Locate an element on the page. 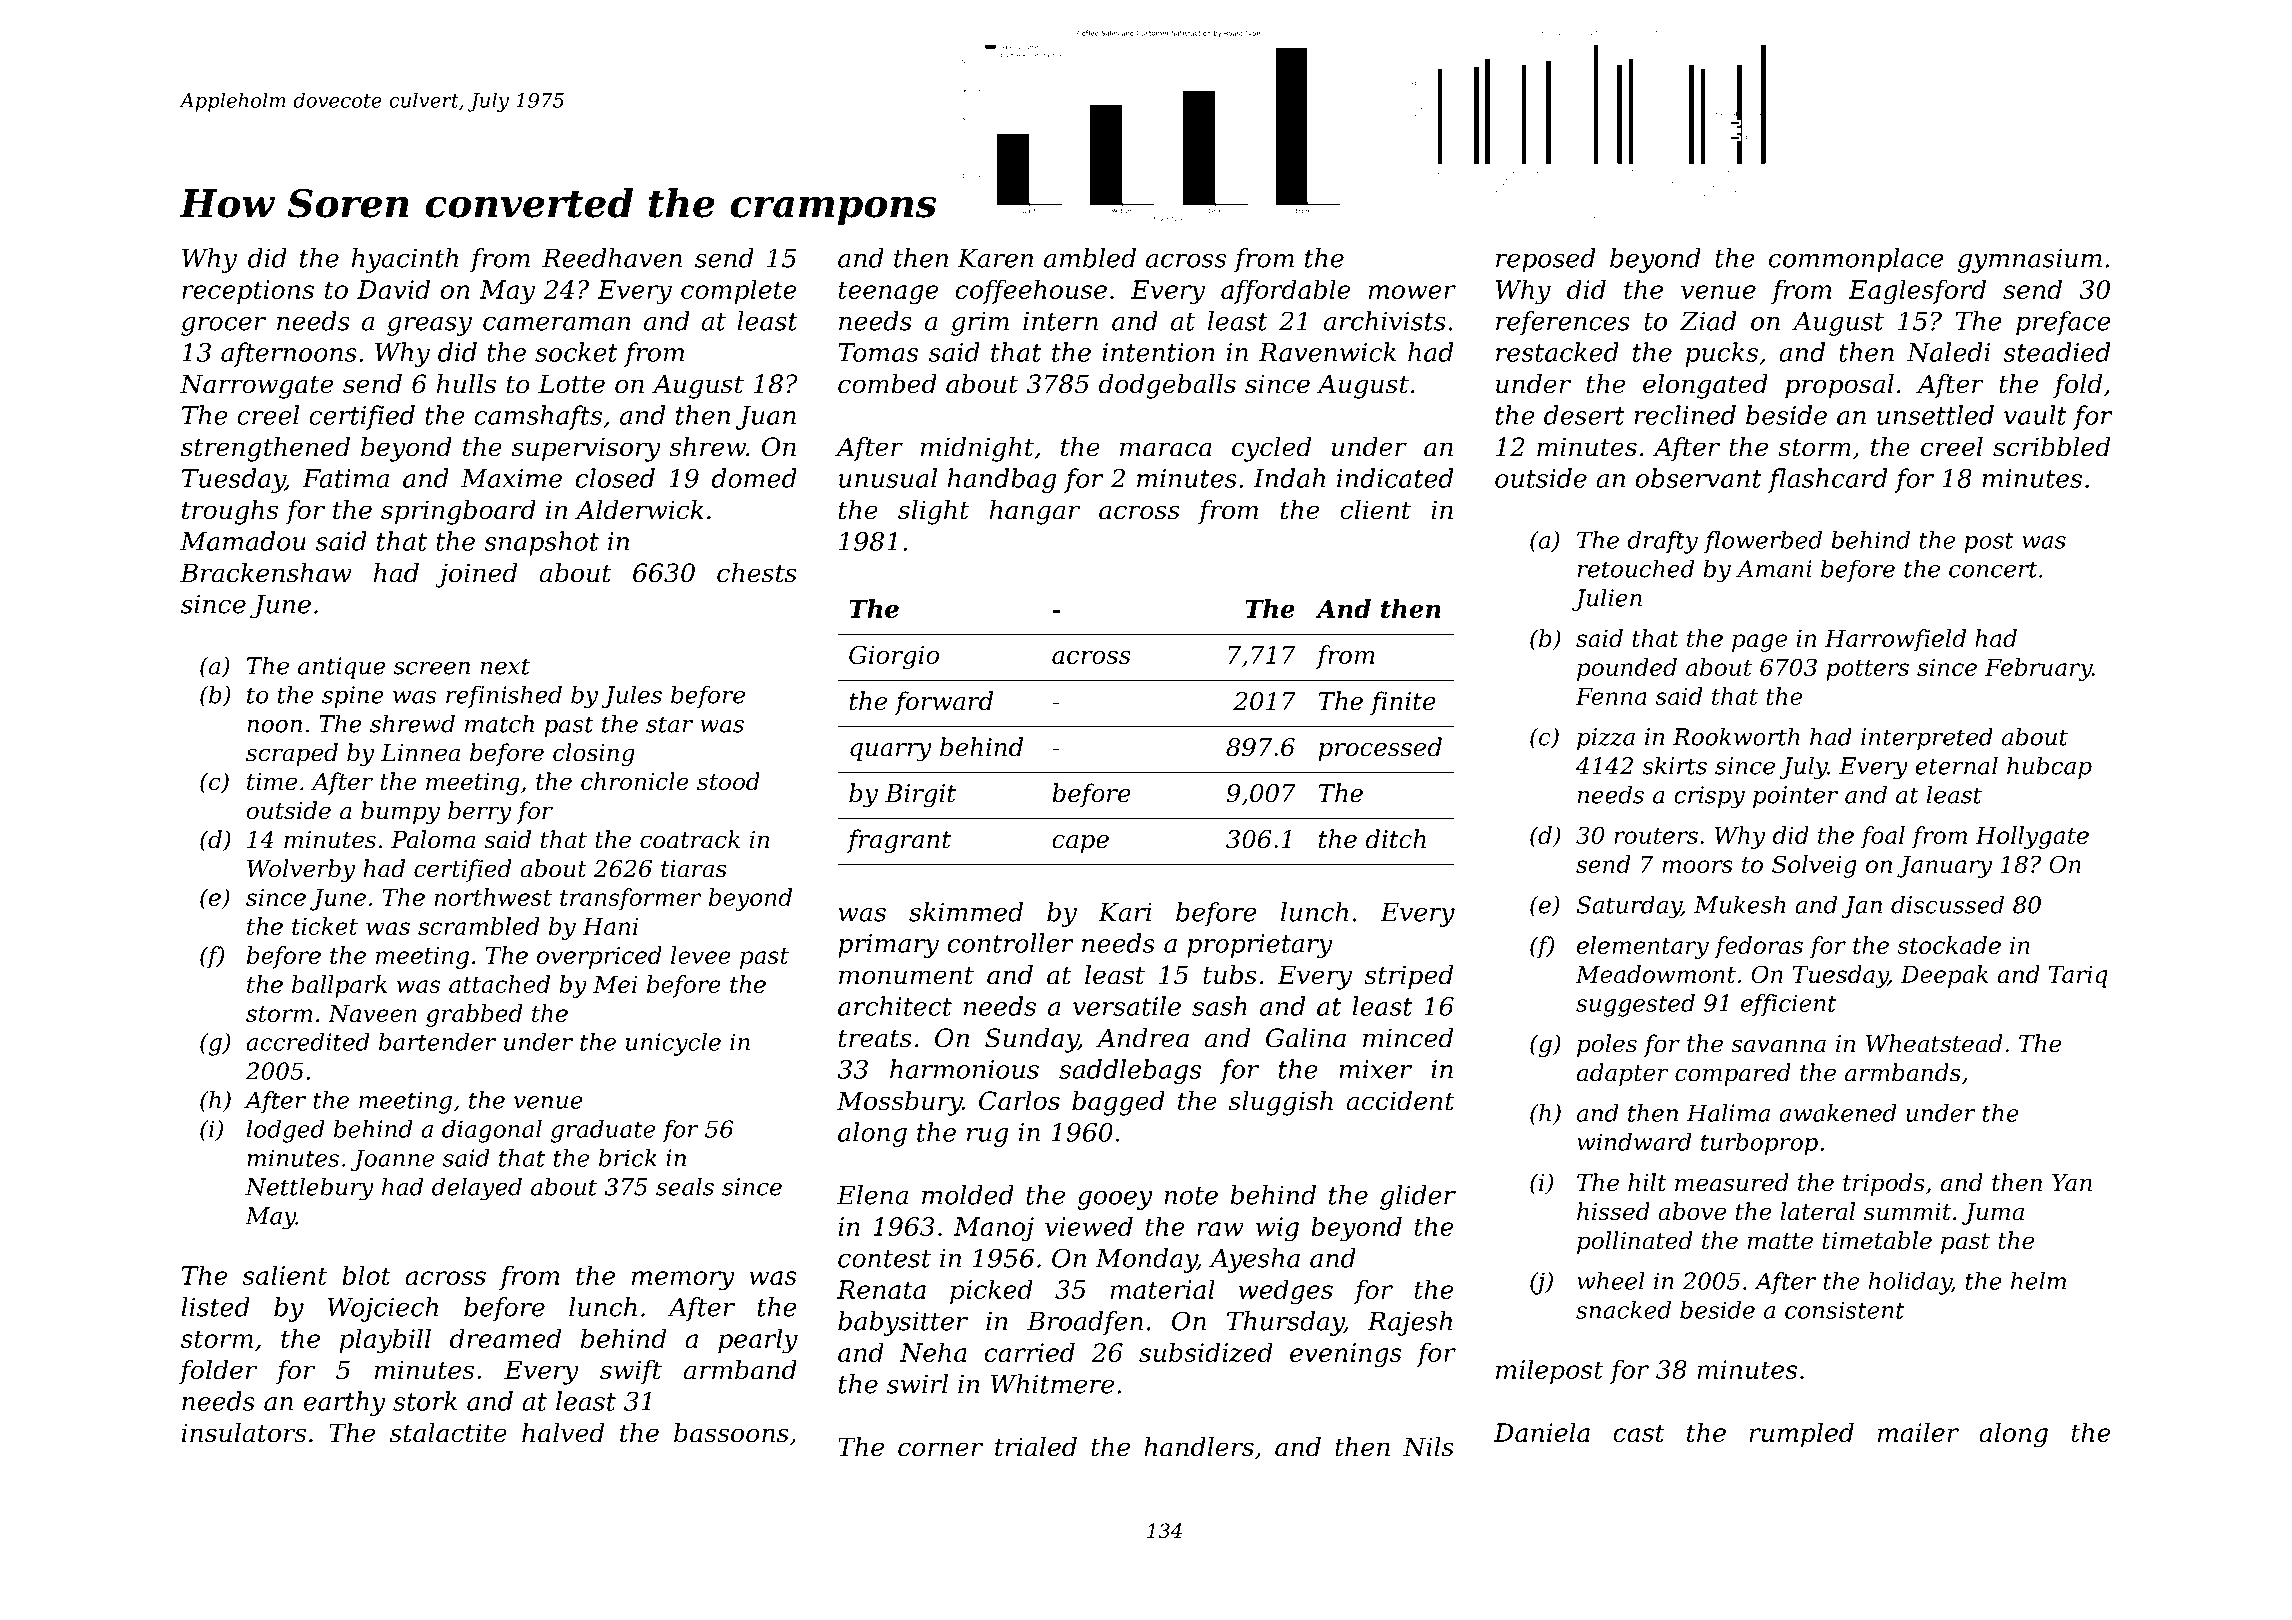 The height and width of the document is (1620, 2292). Mukesh is located at coordinates (1739, 904).
